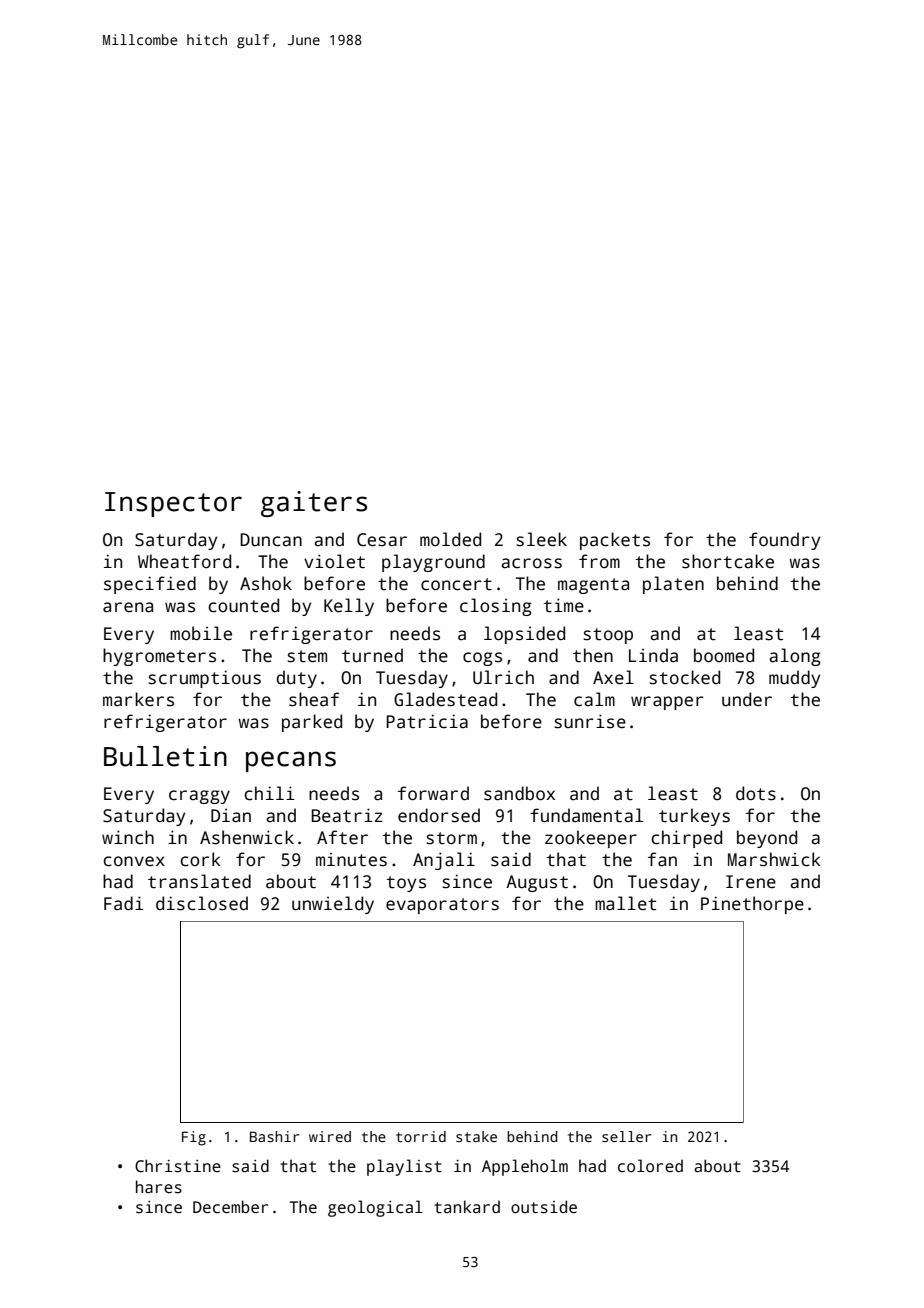 The image size is (924, 1308). Describe the element at coordinates (274, 1136) in the screenshot. I see `Bashir` at that location.
